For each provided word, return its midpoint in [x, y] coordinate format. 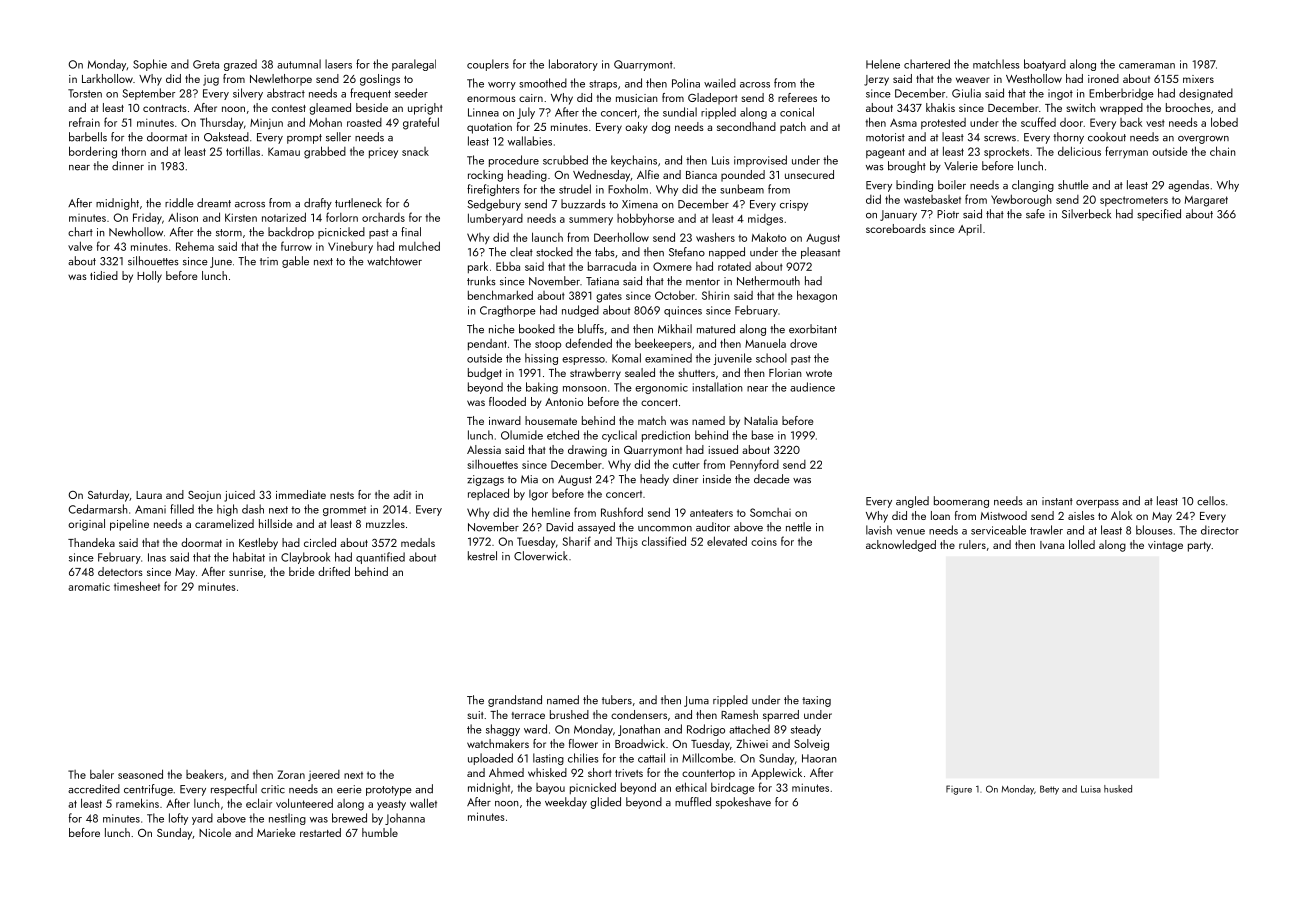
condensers [639, 714]
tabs [605, 252]
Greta [206, 64]
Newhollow [136, 232]
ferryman [1126, 152]
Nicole [215, 832]
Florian [785, 372]
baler [102, 774]
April [970, 230]
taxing [816, 701]
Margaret [1206, 201]
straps [603, 85]
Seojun [204, 496]
